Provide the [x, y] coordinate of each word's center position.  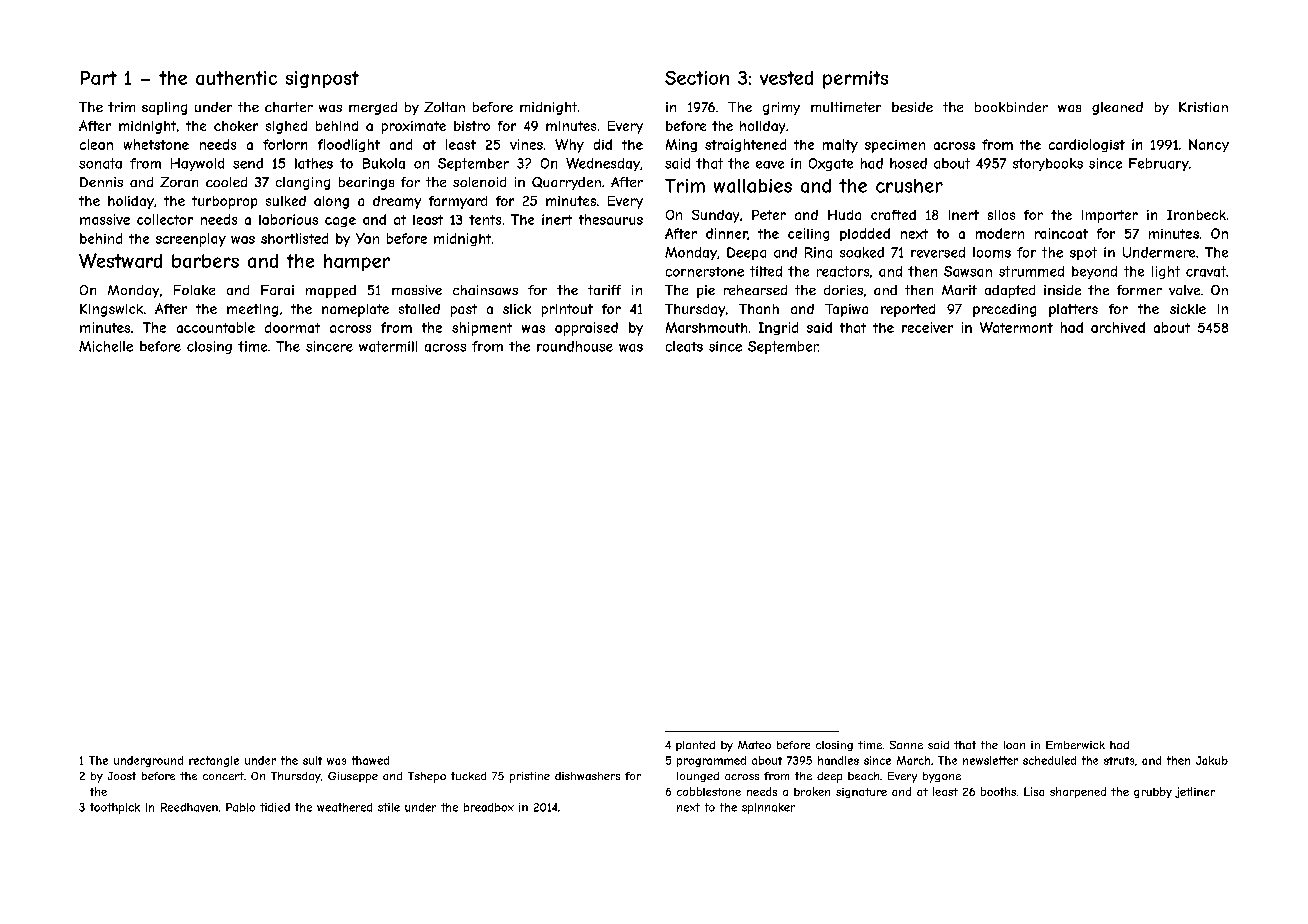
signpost [322, 79]
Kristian [1203, 107]
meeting [252, 310]
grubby [1153, 792]
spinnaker [768, 808]
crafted [893, 215]
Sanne [906, 745]
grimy [781, 108]
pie [706, 291]
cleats [684, 346]
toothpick [115, 808]
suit [312, 760]
